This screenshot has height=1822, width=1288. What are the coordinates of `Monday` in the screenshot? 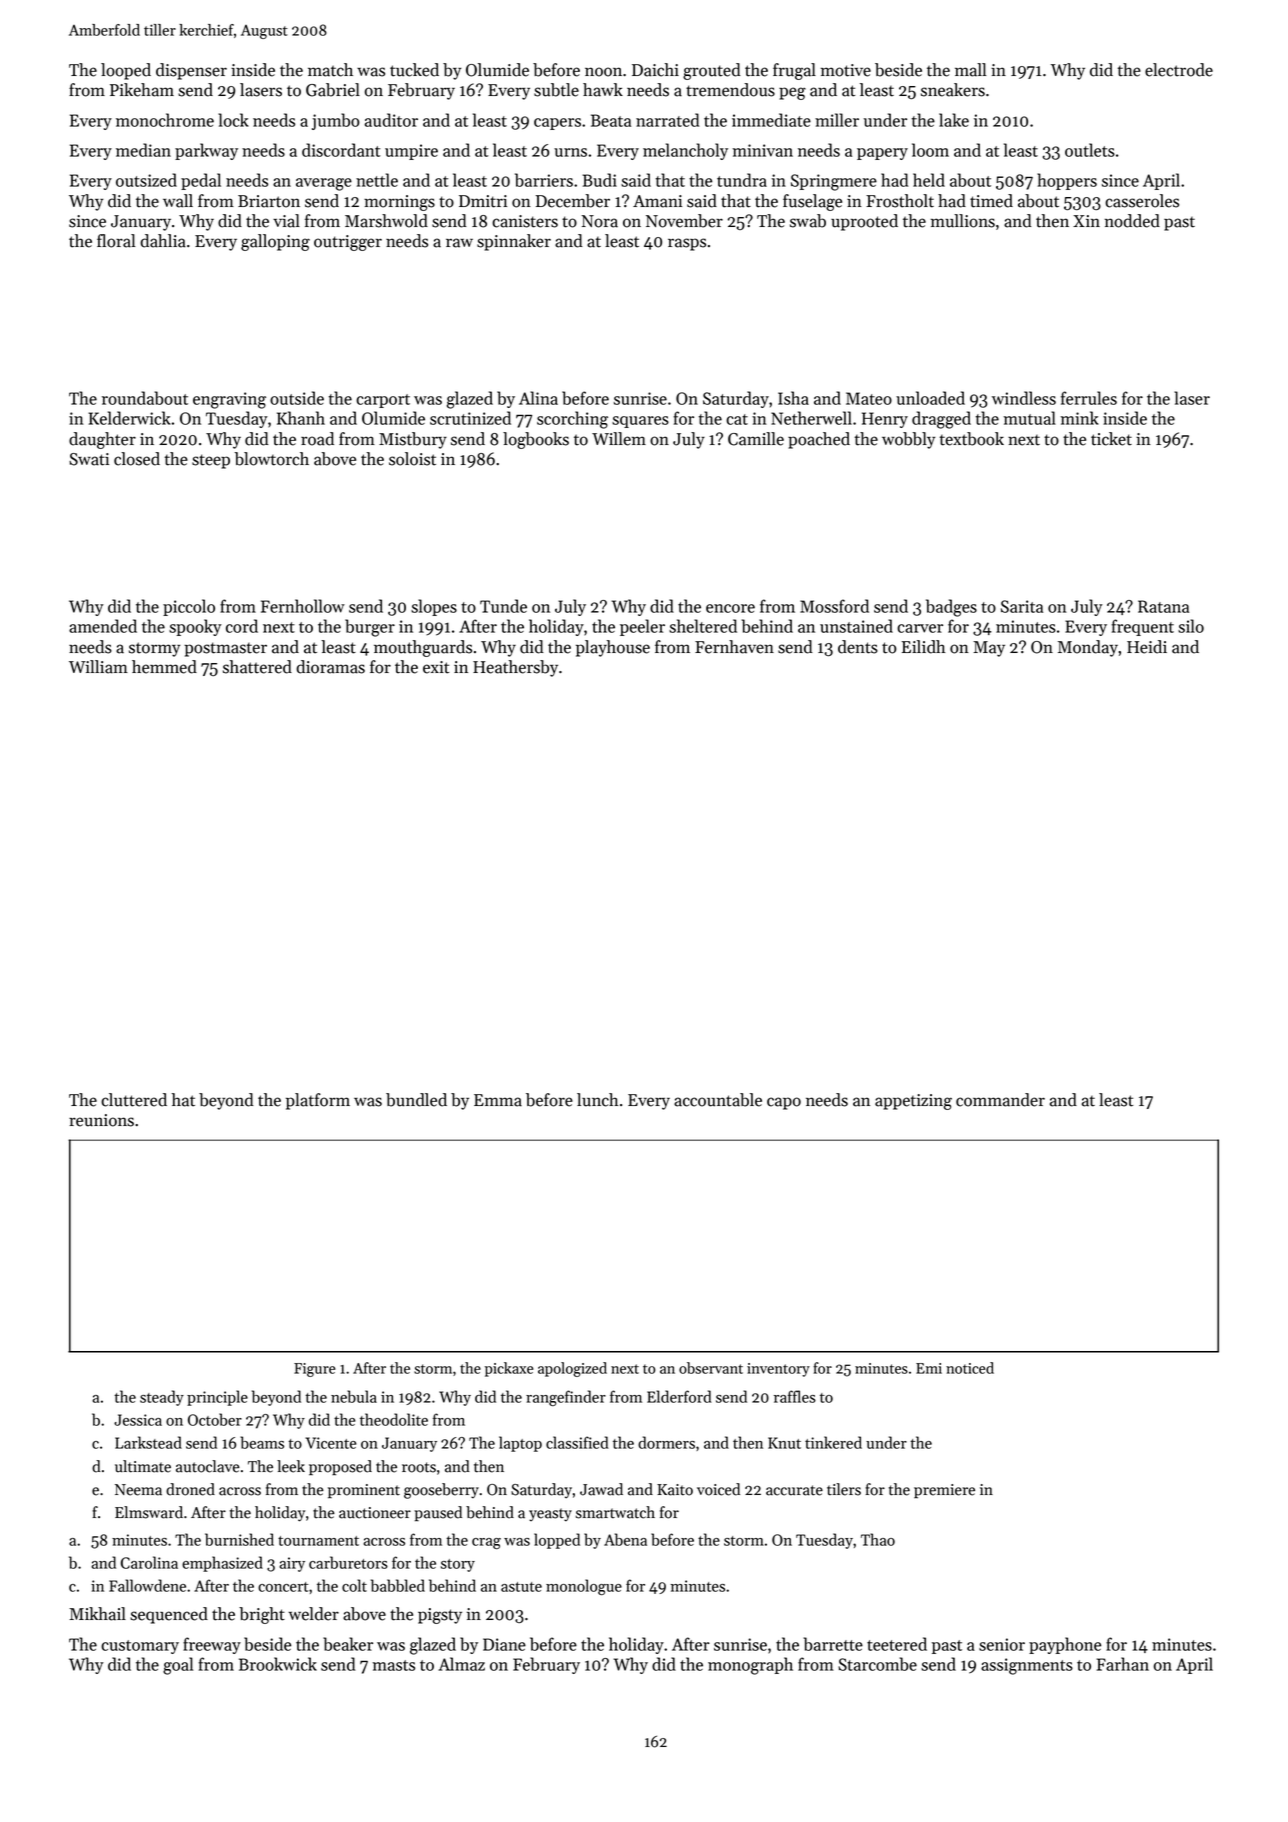 It's located at (1088, 648).
